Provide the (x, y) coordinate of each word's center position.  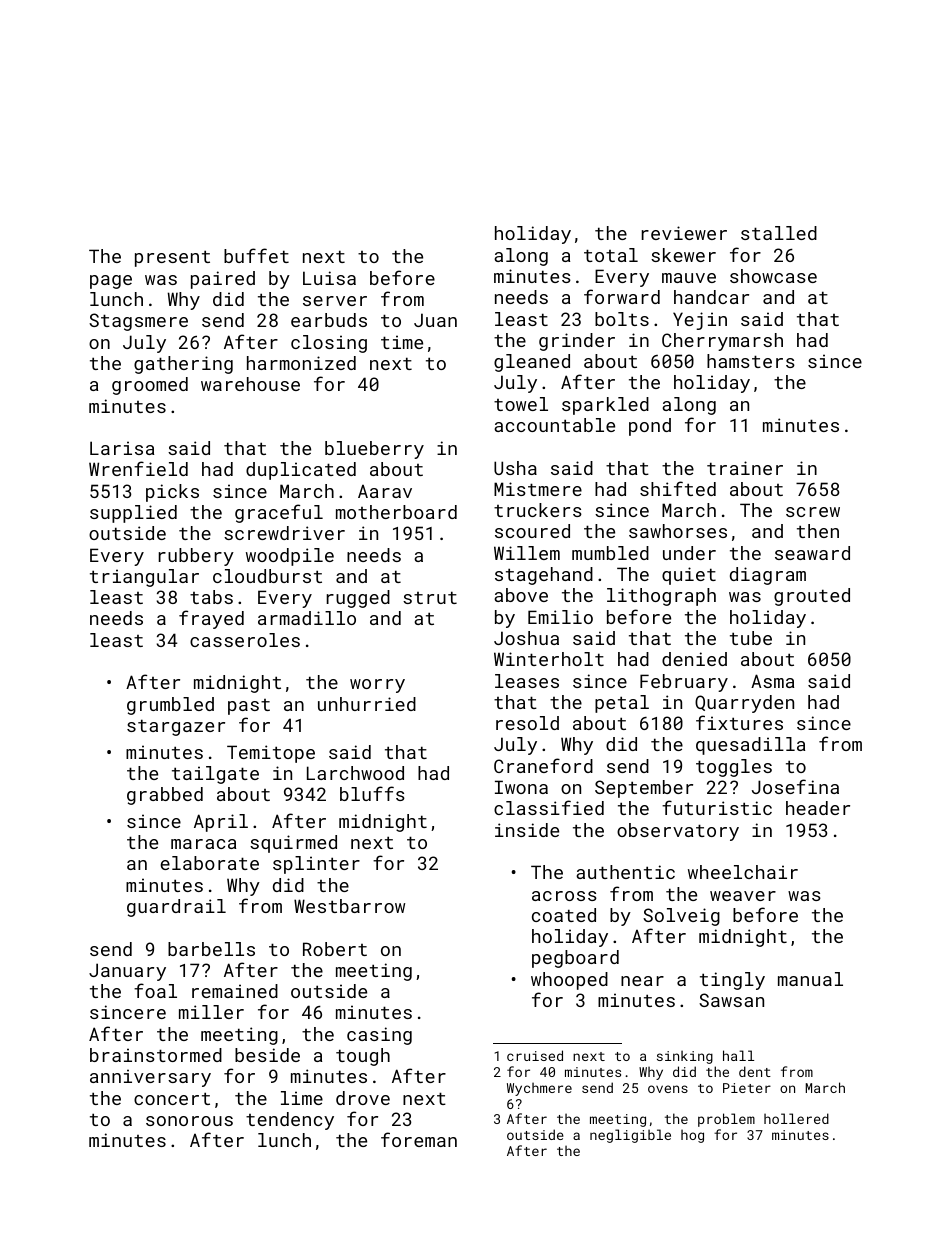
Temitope (271, 754)
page (111, 282)
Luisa (329, 278)
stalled (779, 233)
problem (726, 1120)
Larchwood (355, 773)
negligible (630, 1136)
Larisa (122, 448)
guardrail (176, 908)
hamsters (751, 361)
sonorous (189, 1121)
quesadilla (750, 746)
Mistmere (538, 489)
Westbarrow (349, 906)
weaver (743, 896)
